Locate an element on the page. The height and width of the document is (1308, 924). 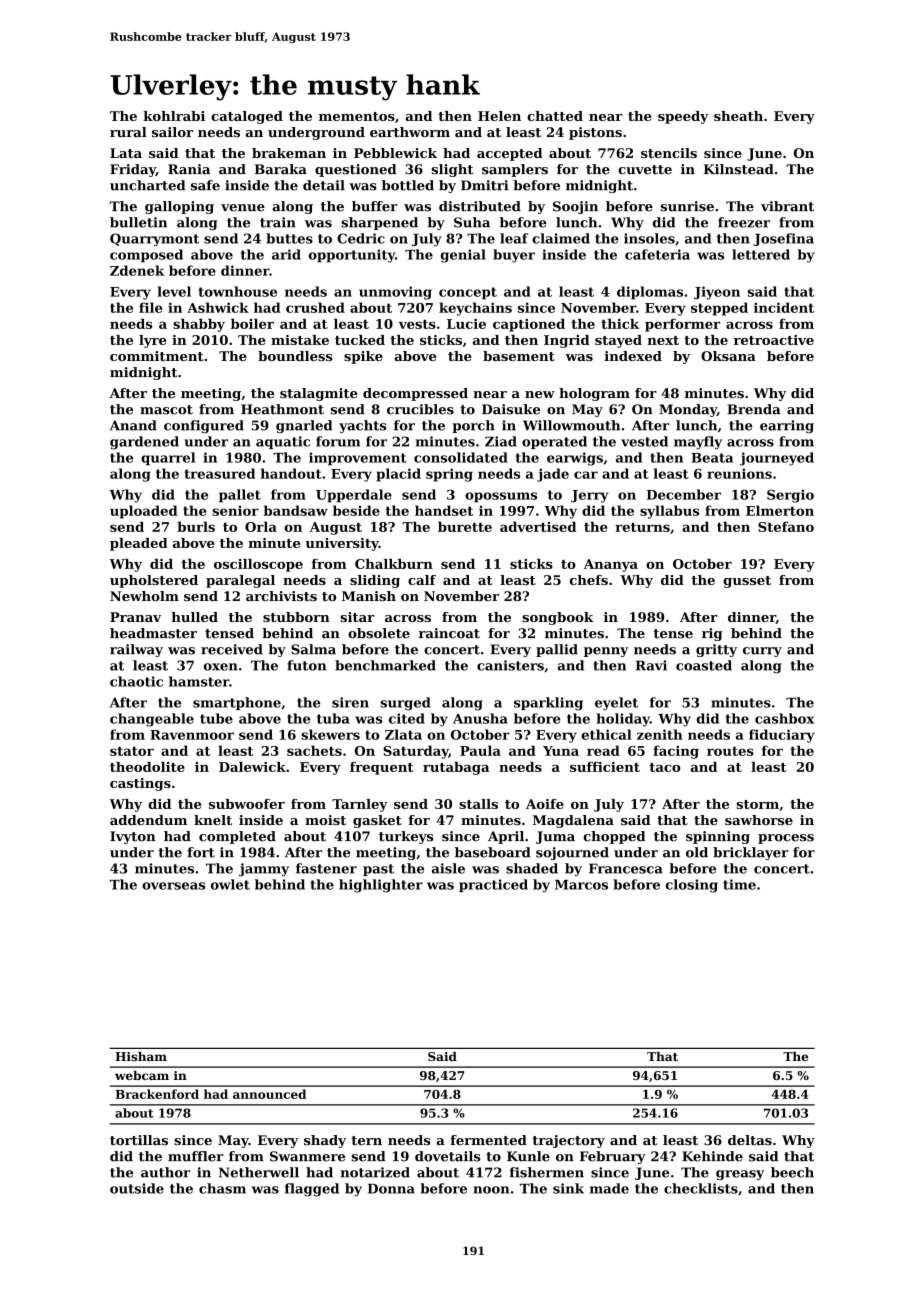
frequent is located at coordinates (382, 768).
